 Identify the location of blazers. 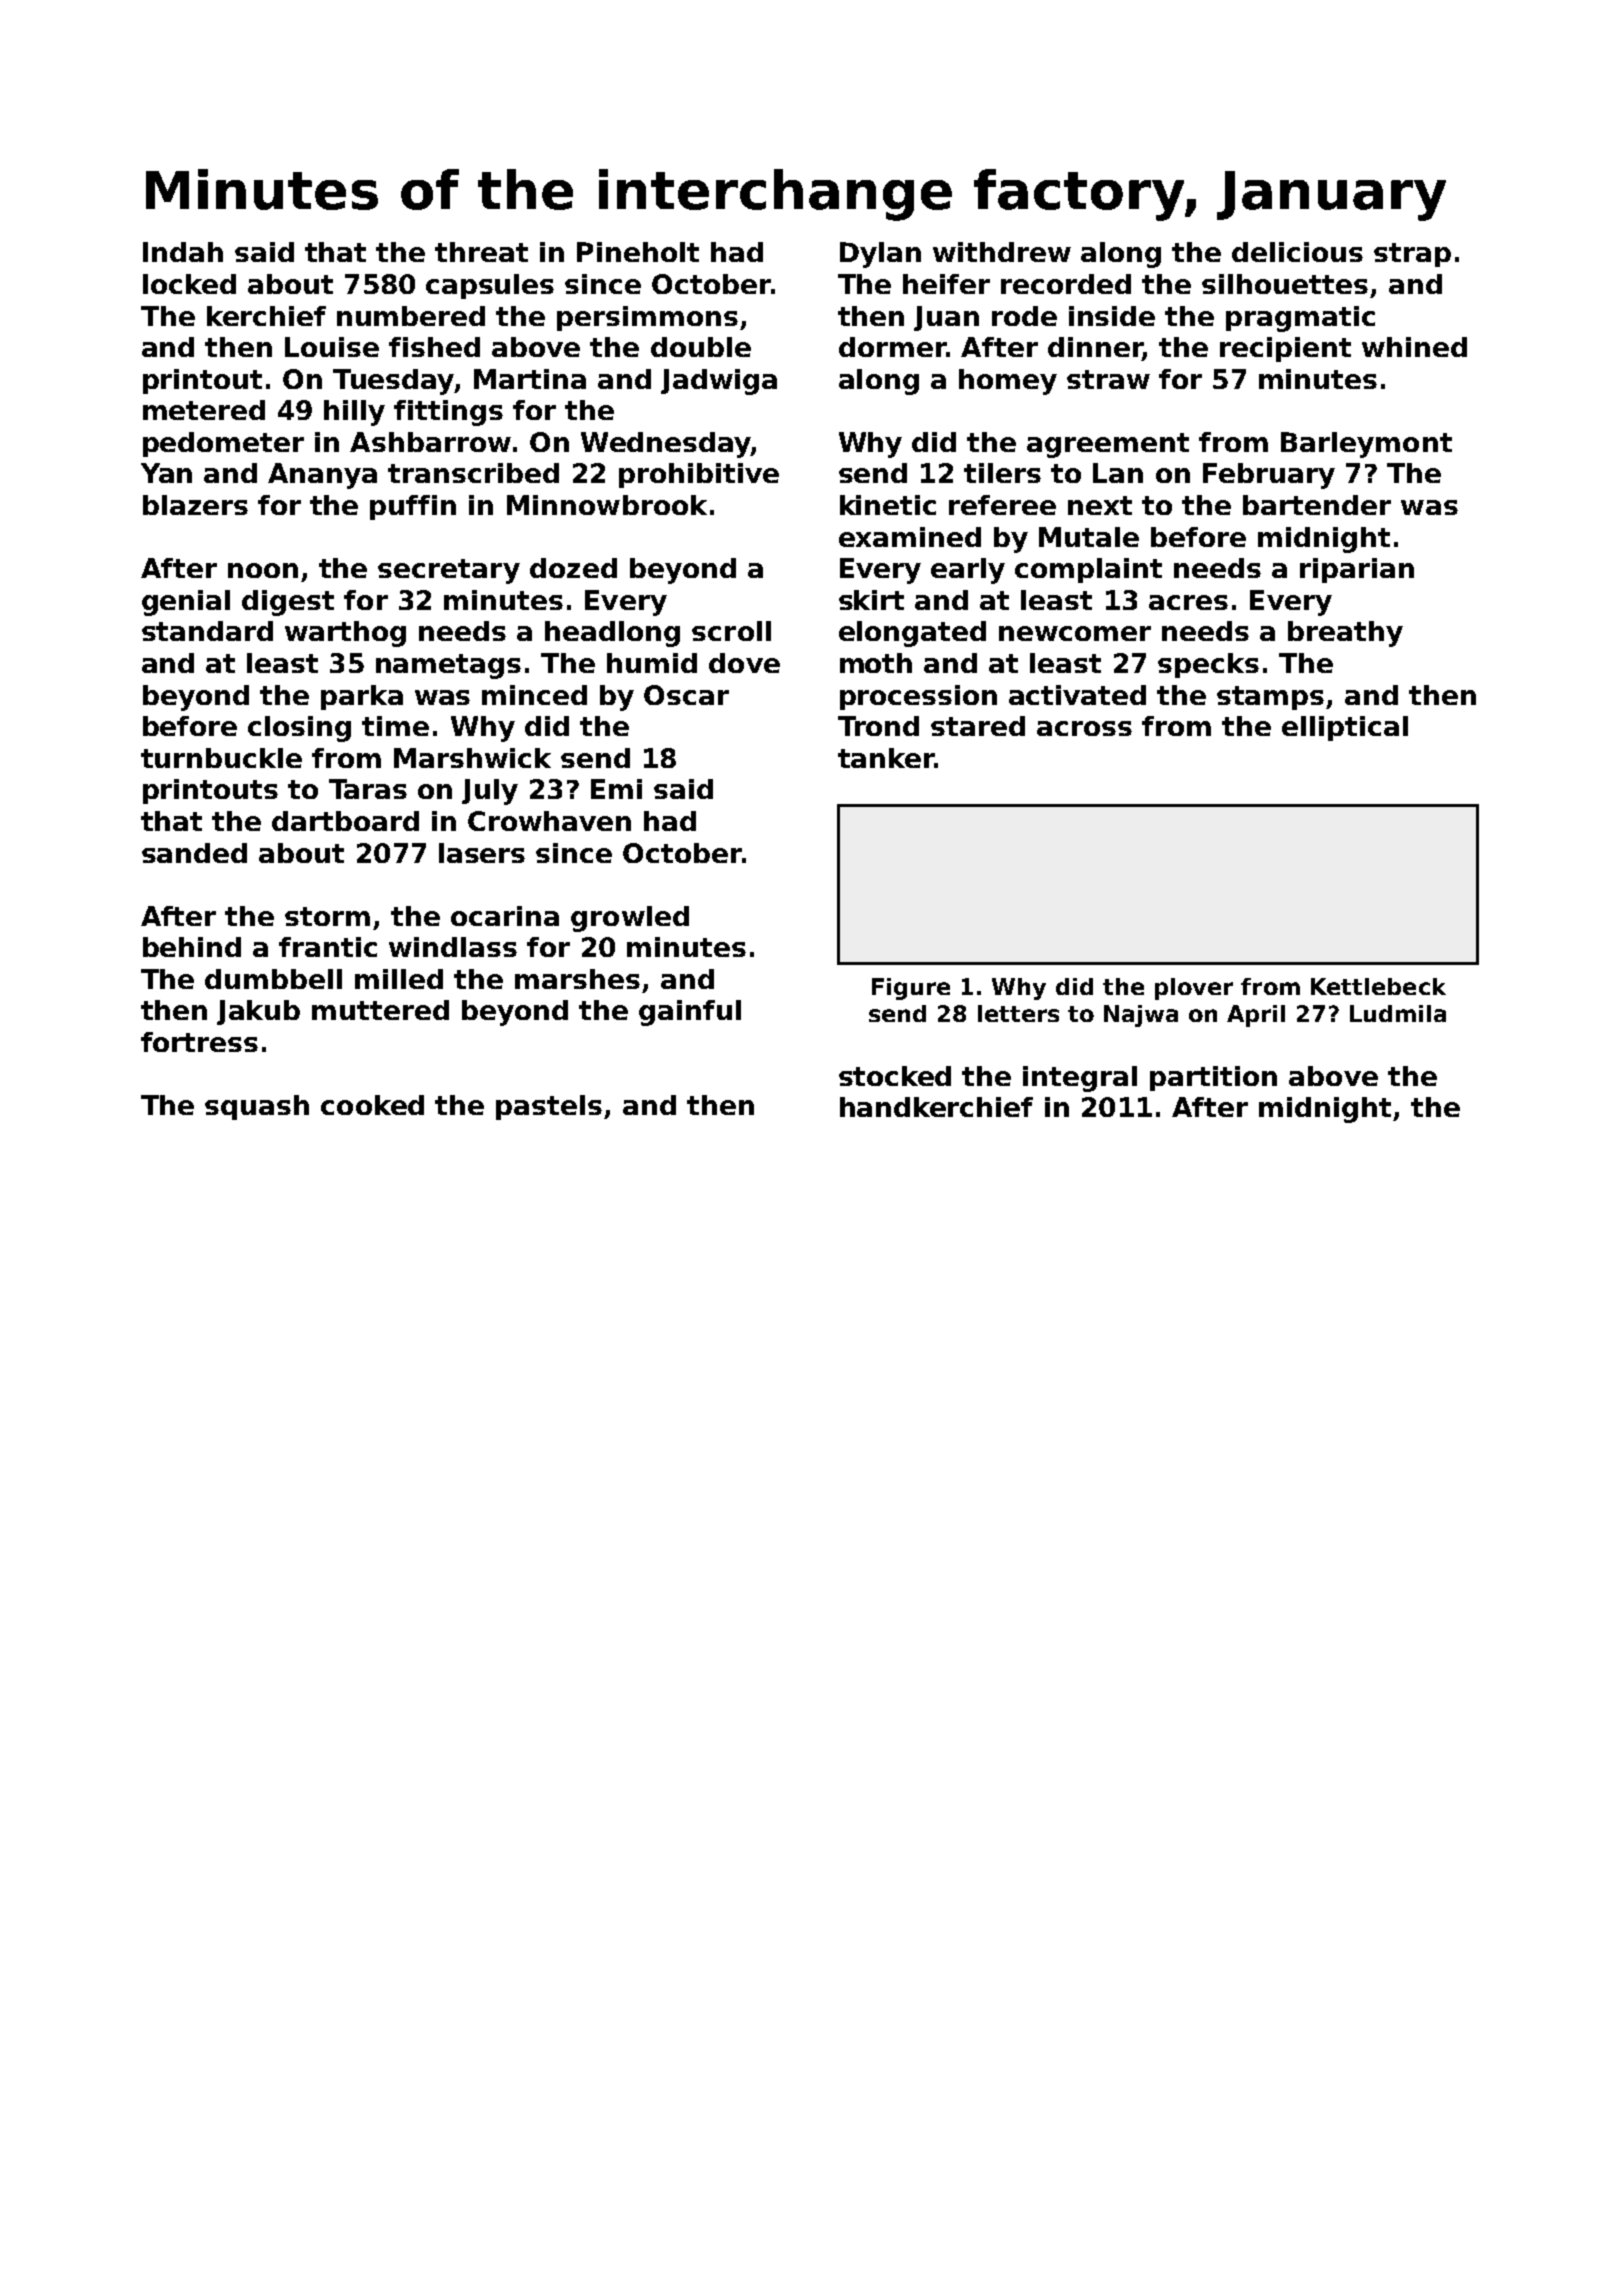
(195, 505).
